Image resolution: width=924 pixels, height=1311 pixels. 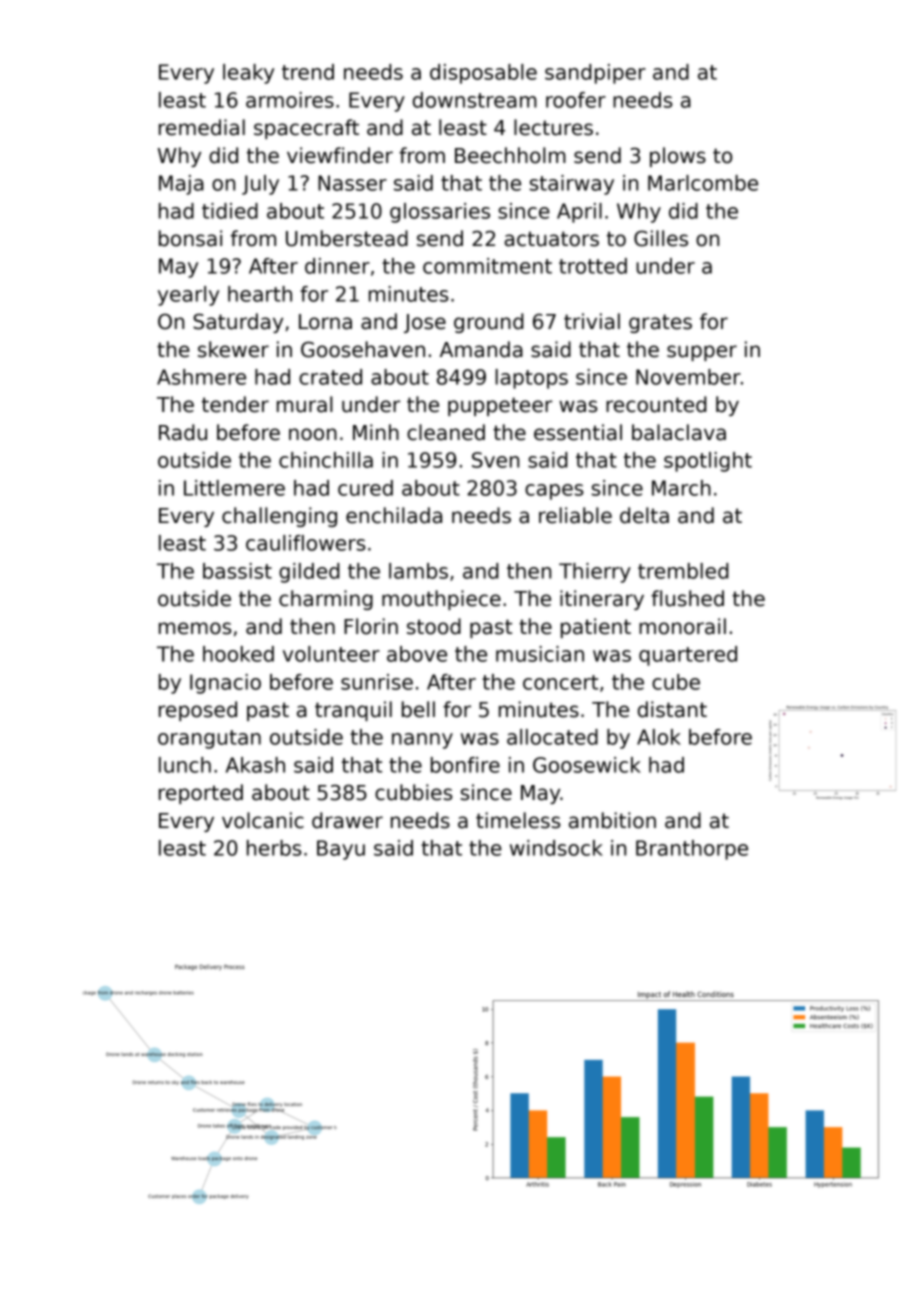 What do you see at coordinates (371, 626) in the image?
I see `Florin` at bounding box center [371, 626].
